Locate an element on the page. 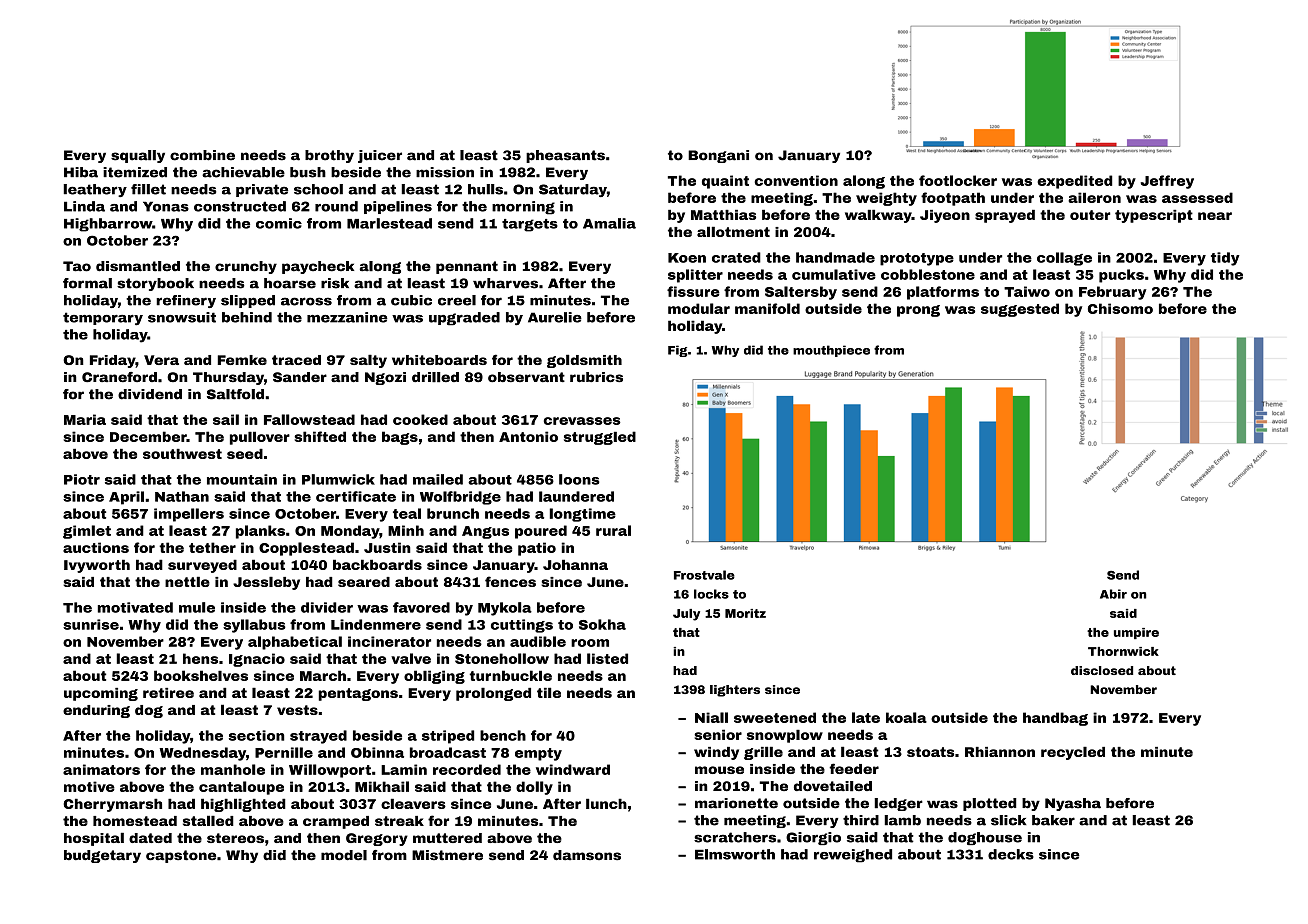 Image resolution: width=1308 pixels, height=924 pixels. Rhiannon is located at coordinates (1000, 752).
